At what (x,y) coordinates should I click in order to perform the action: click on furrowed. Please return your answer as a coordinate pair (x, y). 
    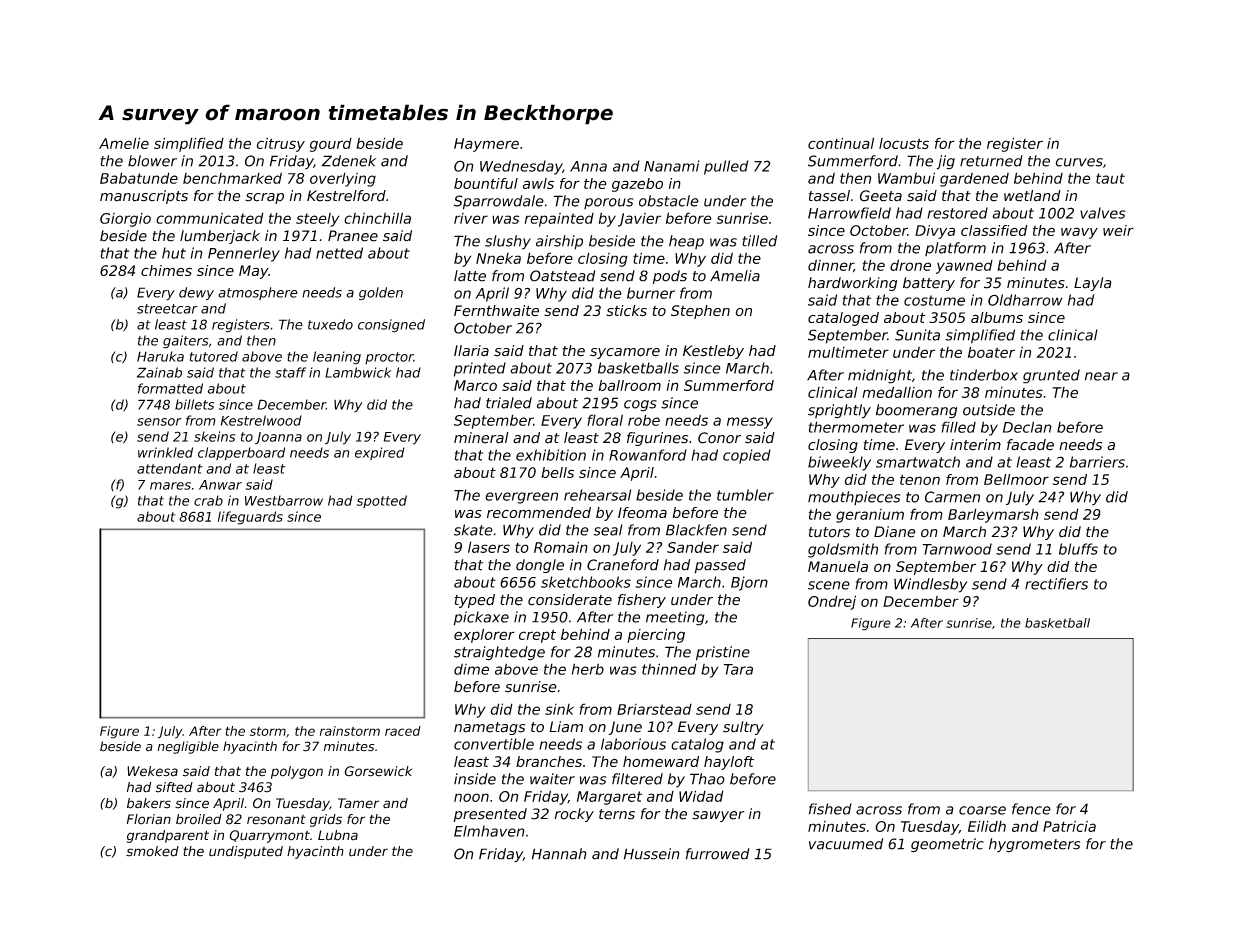
    Looking at the image, I should click on (718, 854).
